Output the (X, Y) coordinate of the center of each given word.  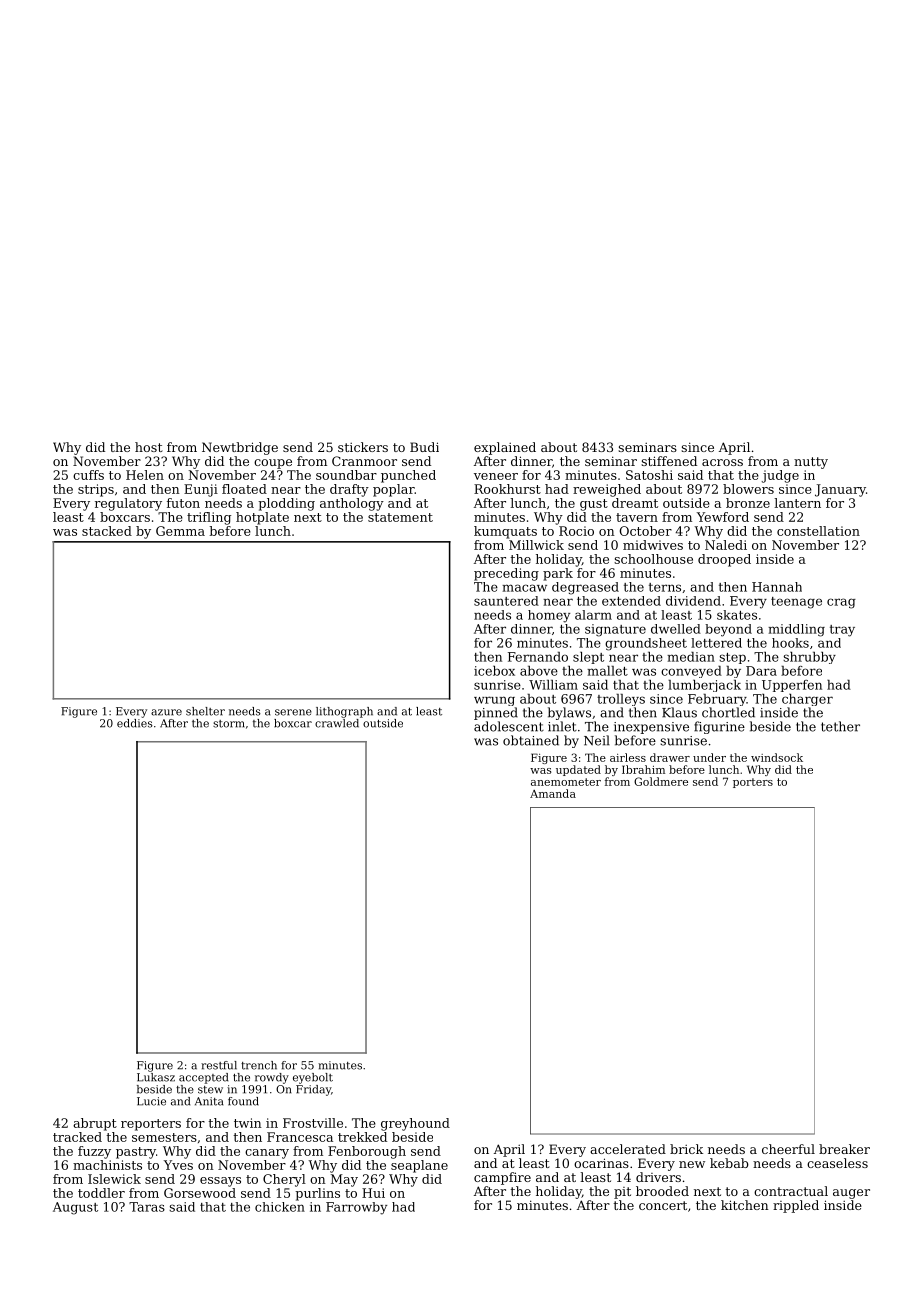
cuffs (88, 475)
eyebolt (313, 1078)
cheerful (788, 1149)
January (840, 490)
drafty (349, 490)
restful (219, 1065)
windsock (777, 757)
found (243, 1101)
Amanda (553, 793)
